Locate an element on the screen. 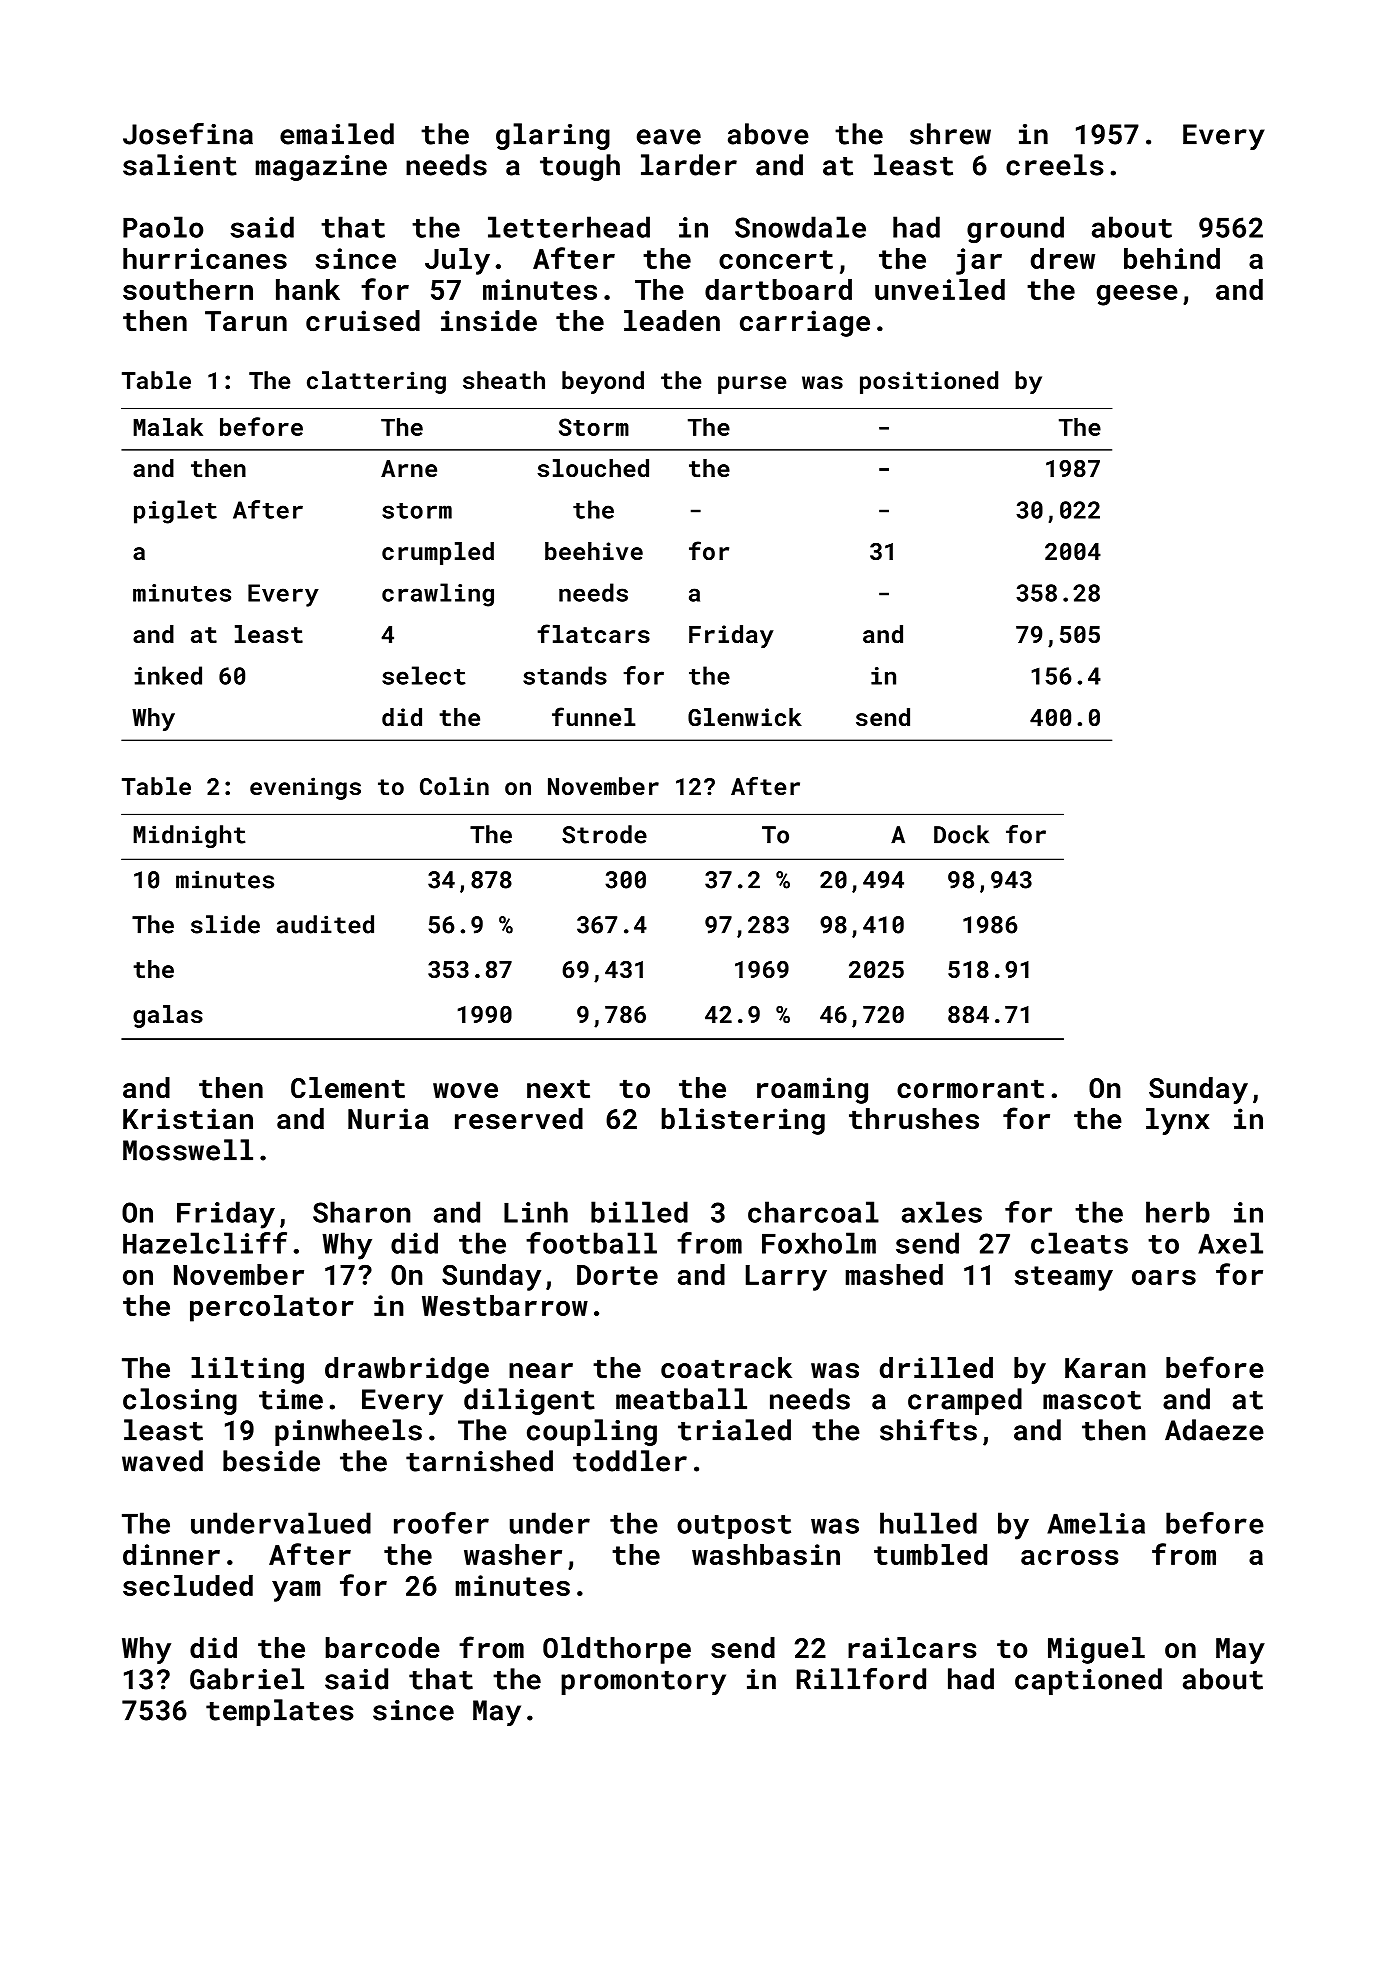 The width and height of the screenshot is (1386, 1969). barcode is located at coordinates (383, 1648).
